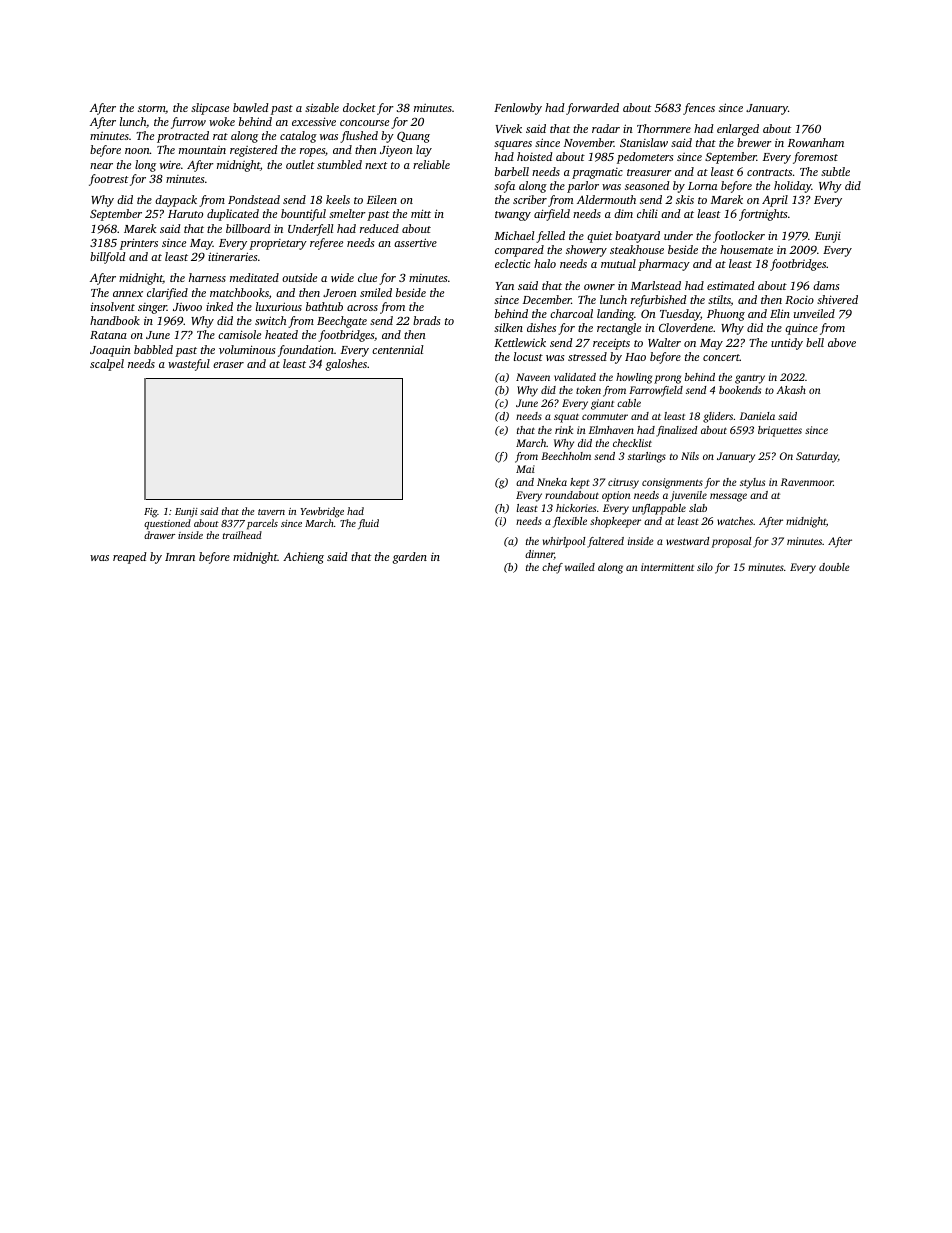 Image resolution: width=952 pixels, height=1233 pixels. I want to click on noon, so click(137, 151).
